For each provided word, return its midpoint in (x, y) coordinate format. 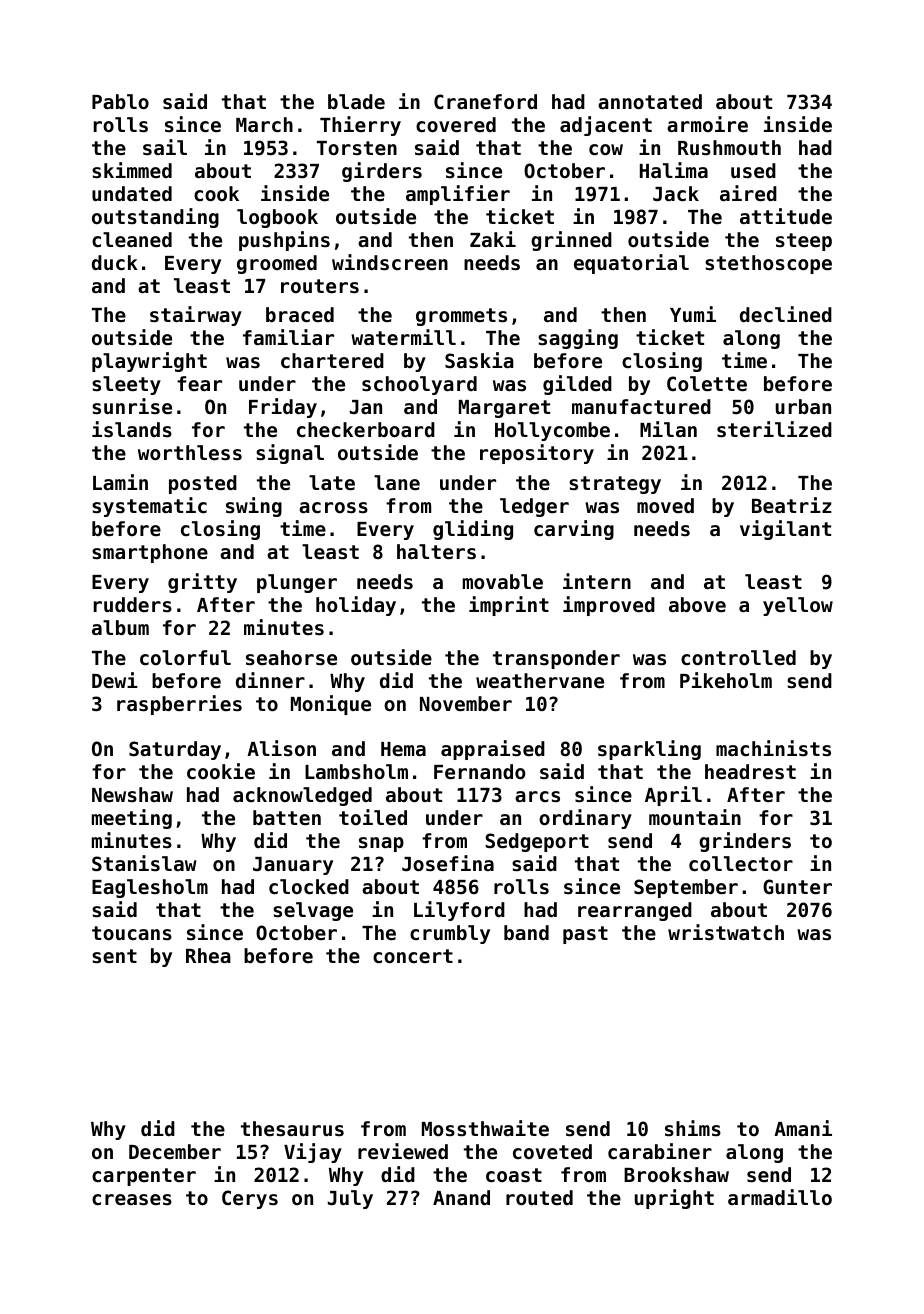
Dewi (115, 680)
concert (413, 956)
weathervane (540, 680)
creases (132, 1199)
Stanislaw (144, 863)
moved (665, 505)
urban (803, 406)
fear (199, 383)
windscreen (390, 262)
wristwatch (726, 932)
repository (537, 454)
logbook (277, 218)
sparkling (649, 750)
